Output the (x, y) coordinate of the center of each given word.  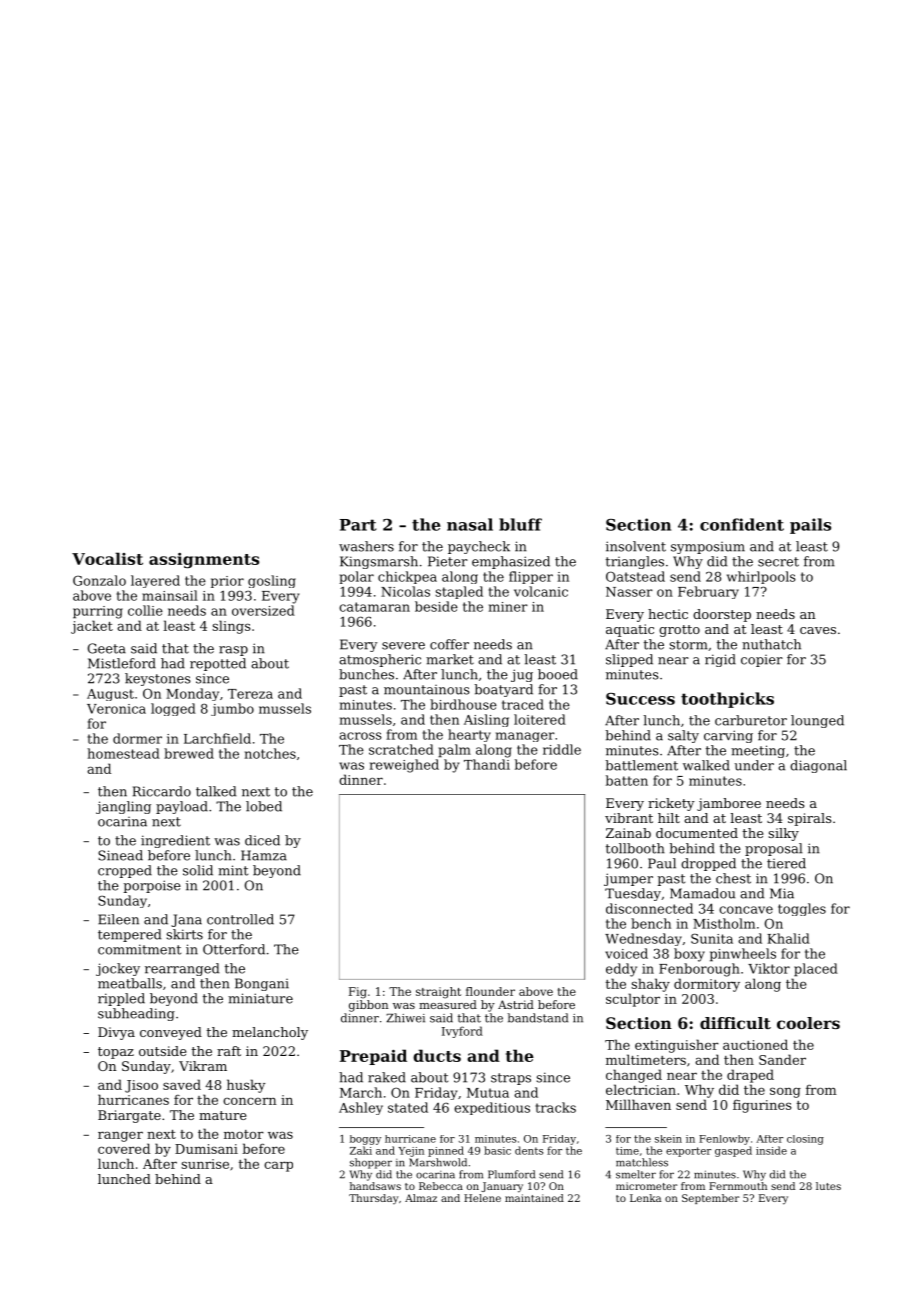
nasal (470, 524)
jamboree (729, 804)
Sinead (120, 855)
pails (810, 526)
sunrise (205, 1164)
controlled (240, 919)
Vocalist (107, 558)
